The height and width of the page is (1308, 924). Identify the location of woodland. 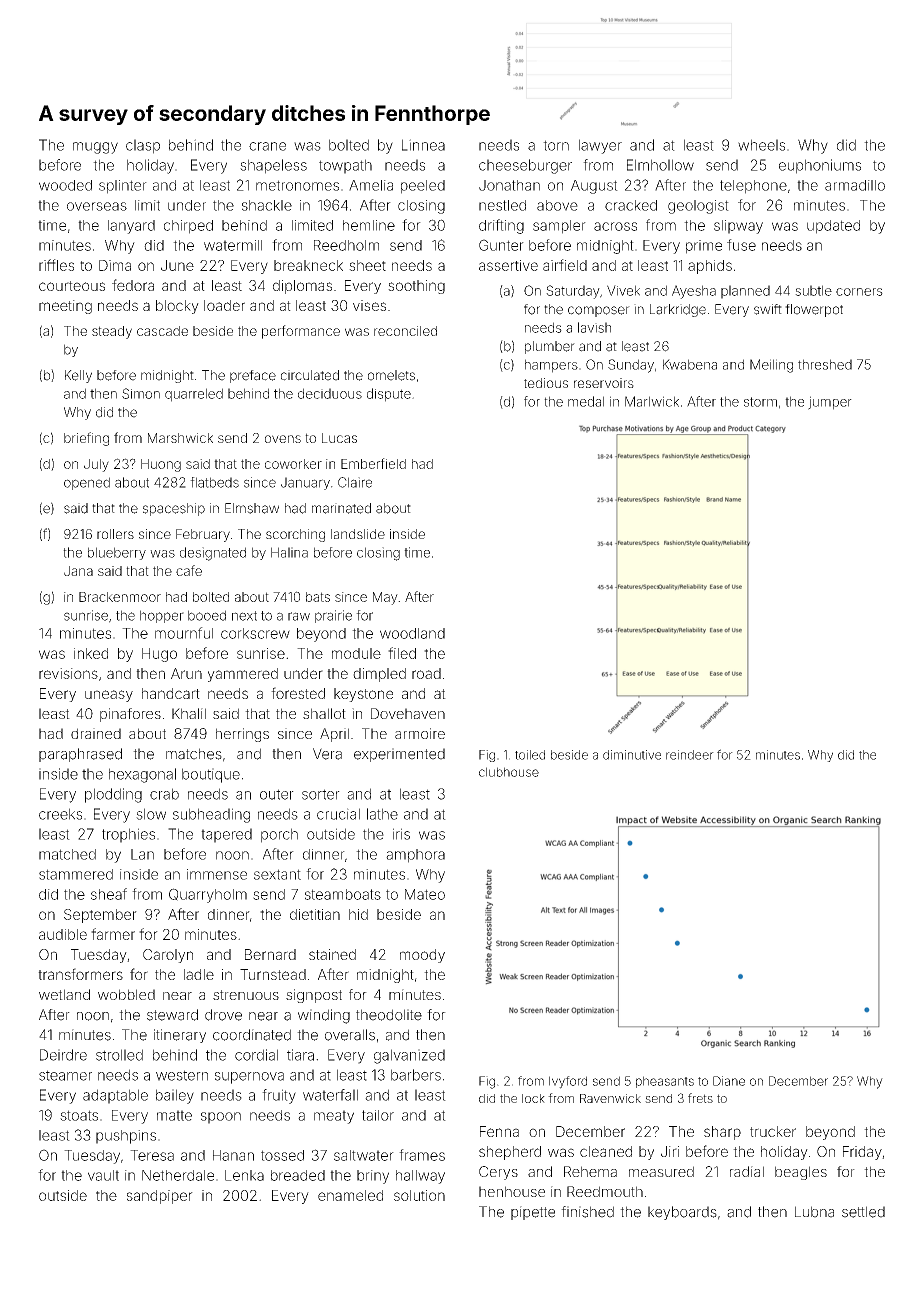
(412, 633).
